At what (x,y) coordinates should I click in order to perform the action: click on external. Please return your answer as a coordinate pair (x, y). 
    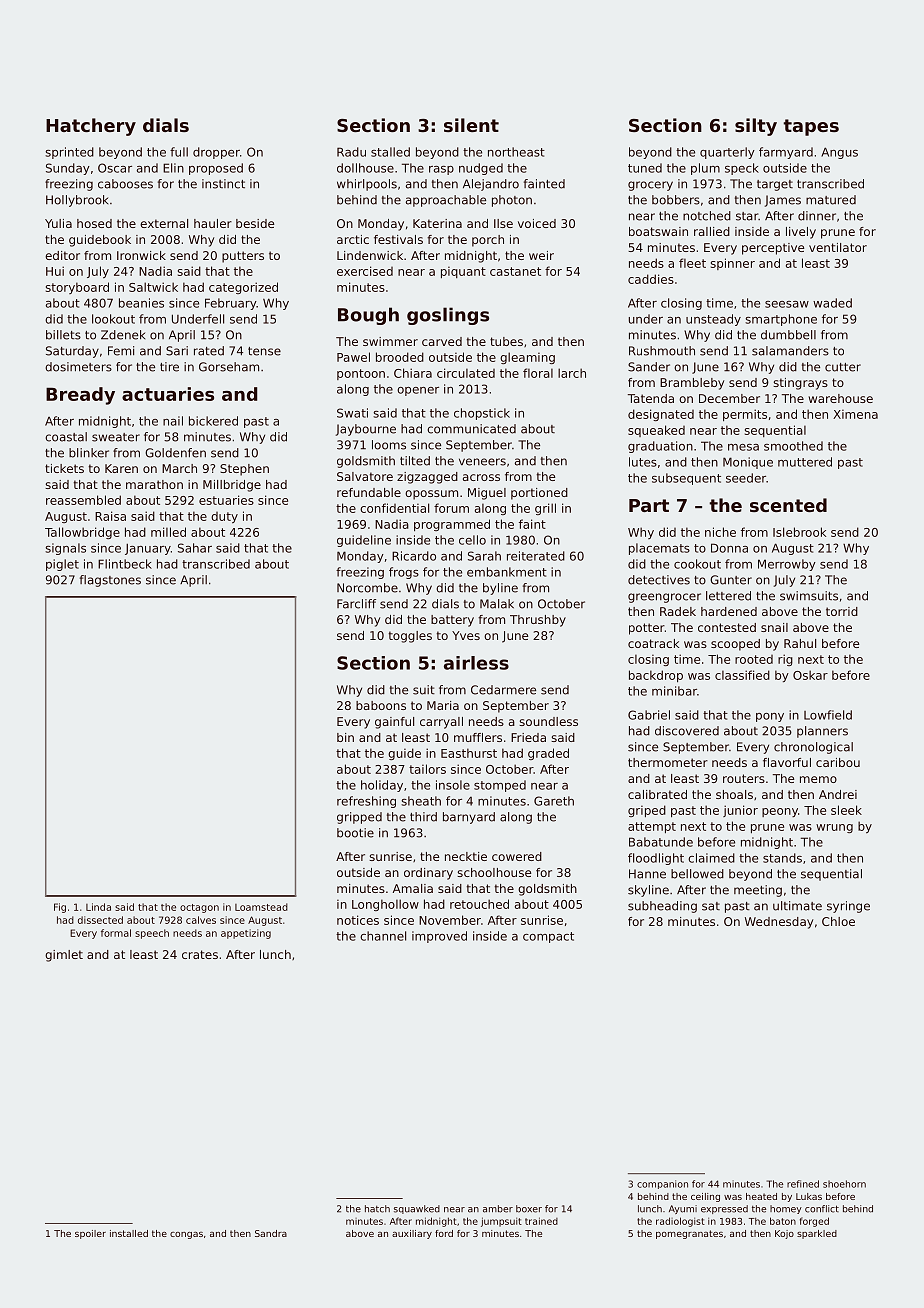
    Looking at the image, I should click on (164, 223).
